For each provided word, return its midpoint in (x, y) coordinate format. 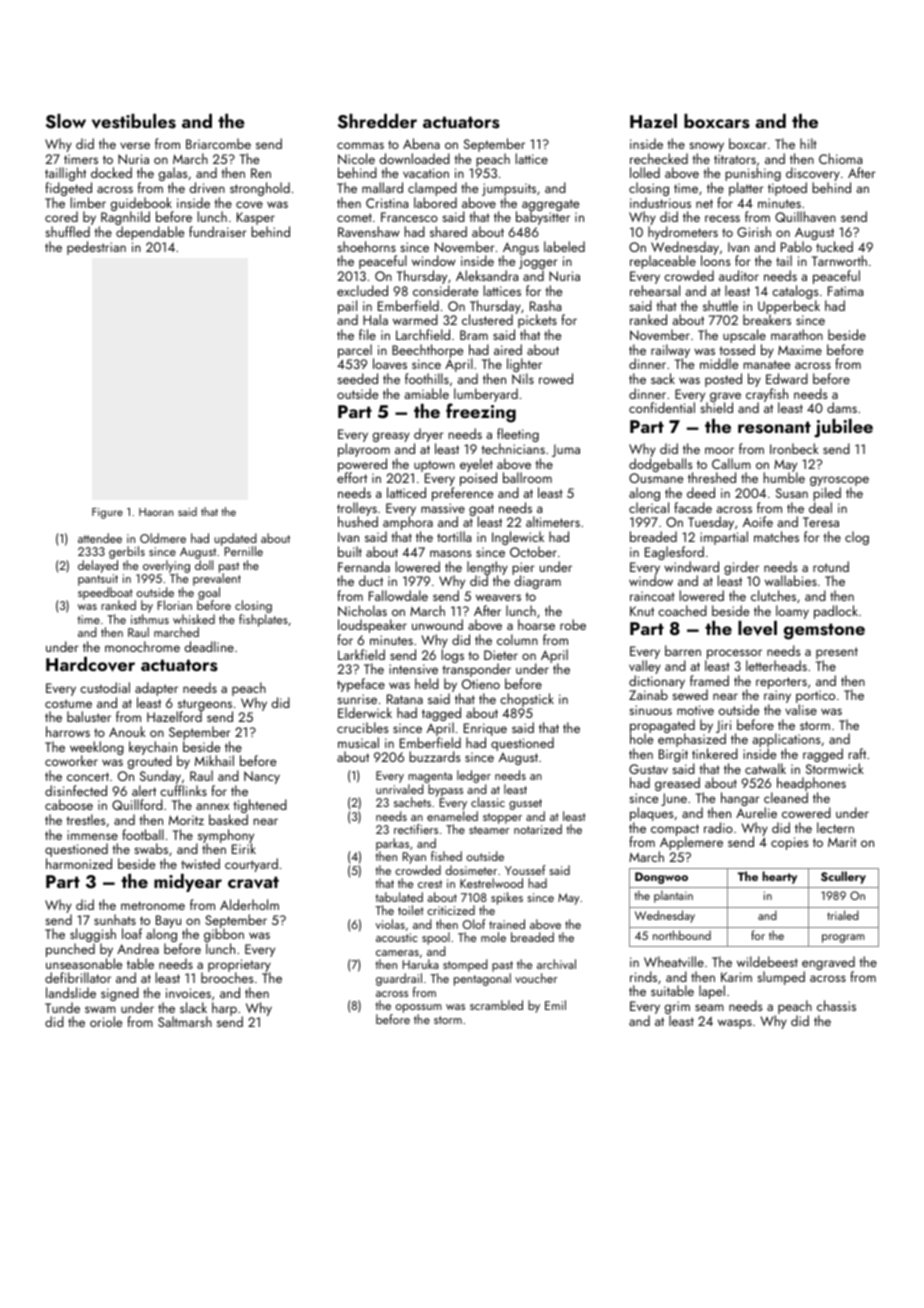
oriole (106, 1021)
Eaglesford (674, 553)
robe (573, 624)
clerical (649, 507)
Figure (107, 513)
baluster (89, 716)
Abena (421, 143)
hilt (808, 143)
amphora (408, 524)
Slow (66, 121)
